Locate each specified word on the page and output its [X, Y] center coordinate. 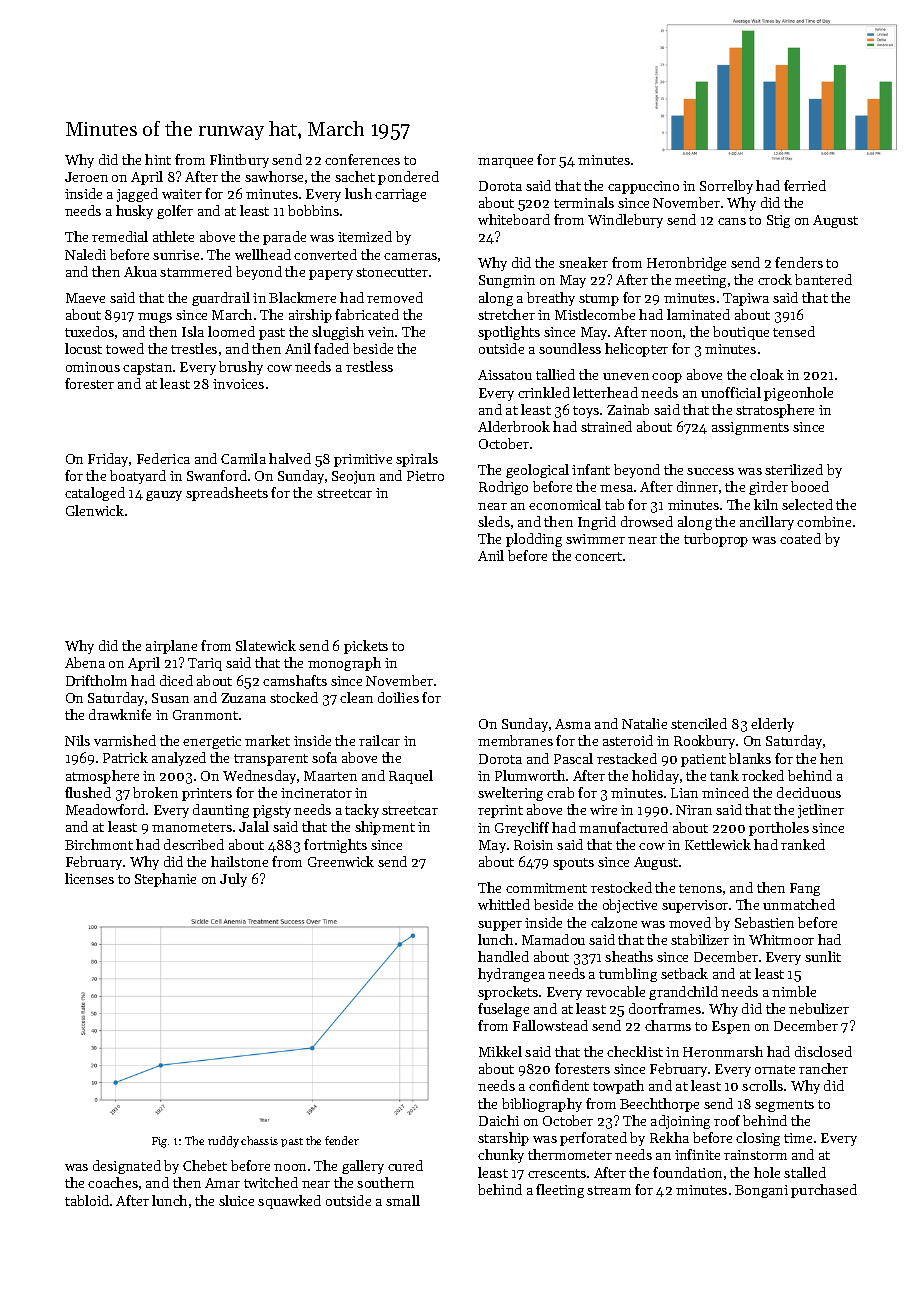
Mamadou [553, 939]
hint [158, 159]
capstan [147, 369]
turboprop [716, 540]
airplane [171, 647]
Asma [573, 724]
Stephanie [165, 880]
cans [732, 221]
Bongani [761, 1191]
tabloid [87, 1200]
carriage [400, 195]
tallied [555, 374]
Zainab [628, 409]
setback [684, 973]
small [403, 1200]
